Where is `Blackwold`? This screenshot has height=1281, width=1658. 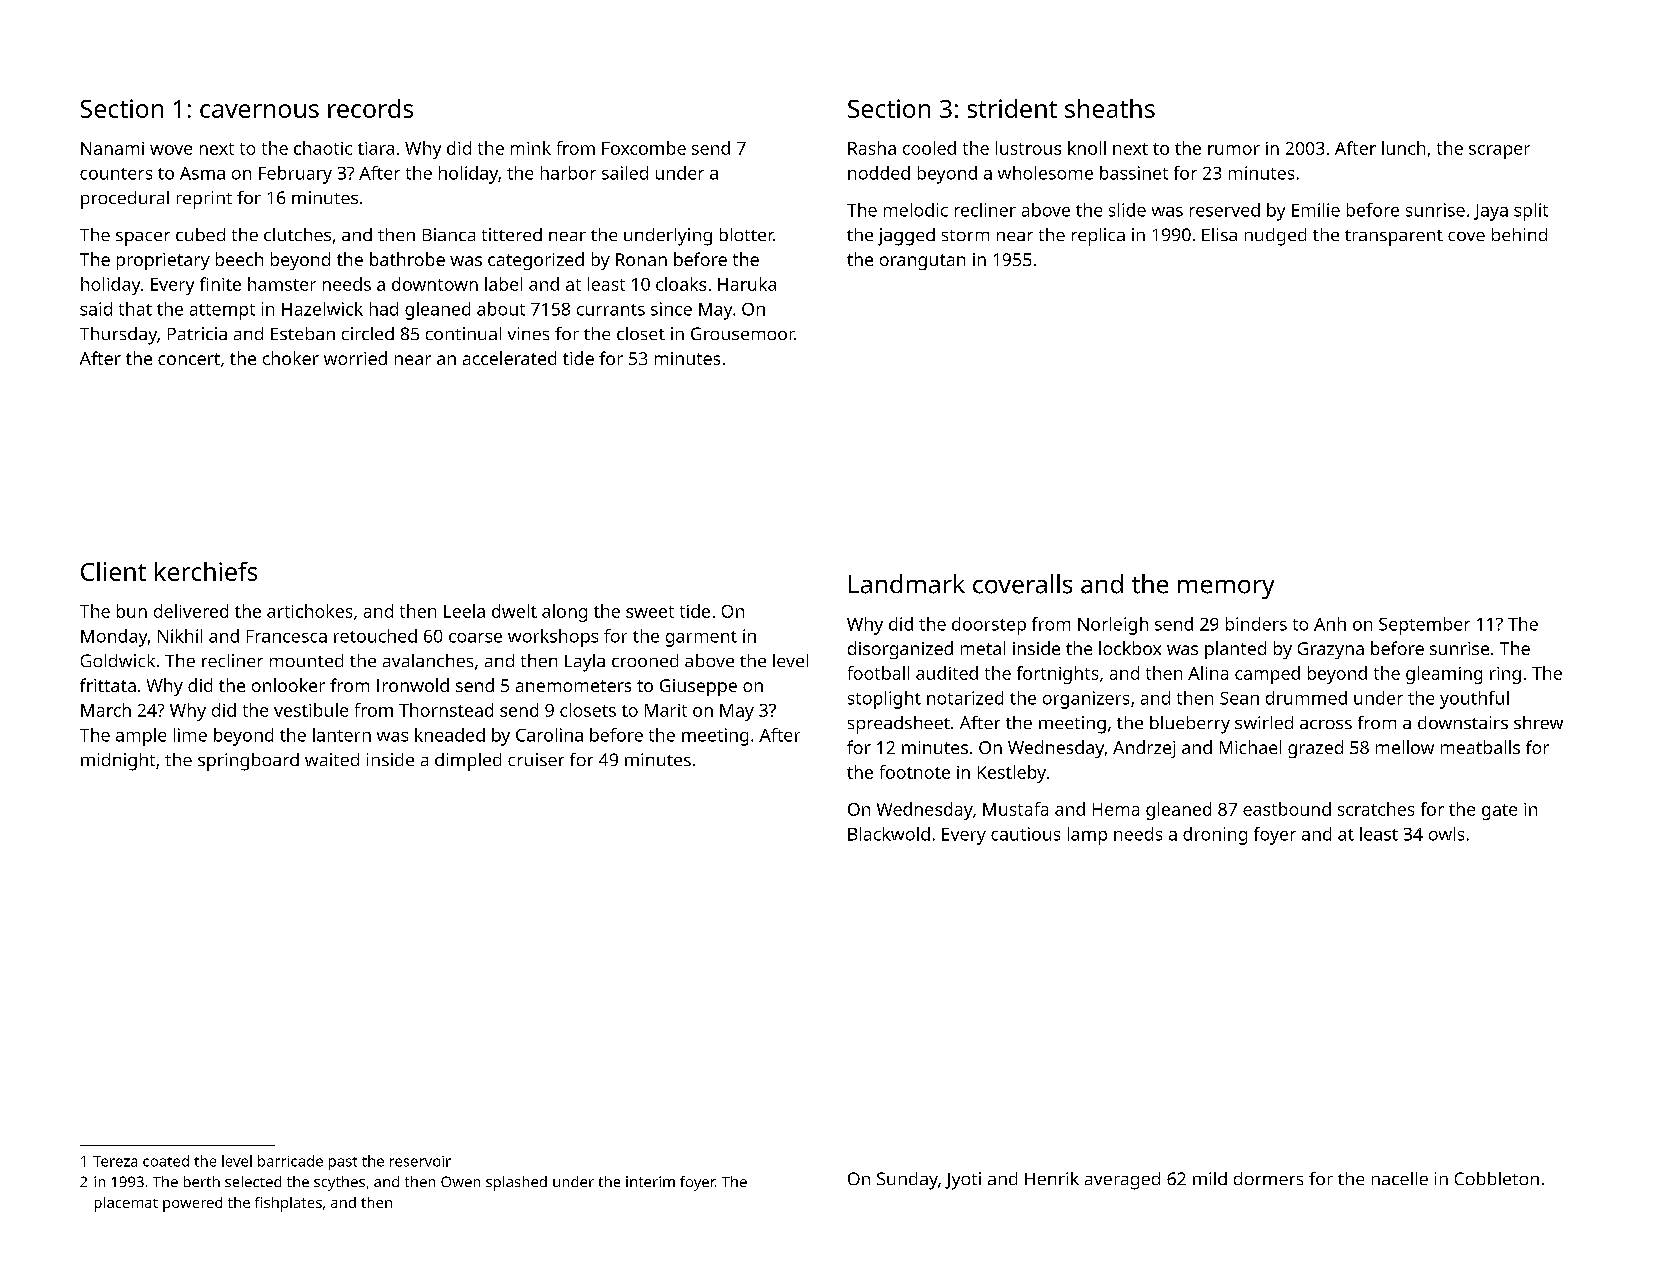 Blackwold is located at coordinates (889, 834).
